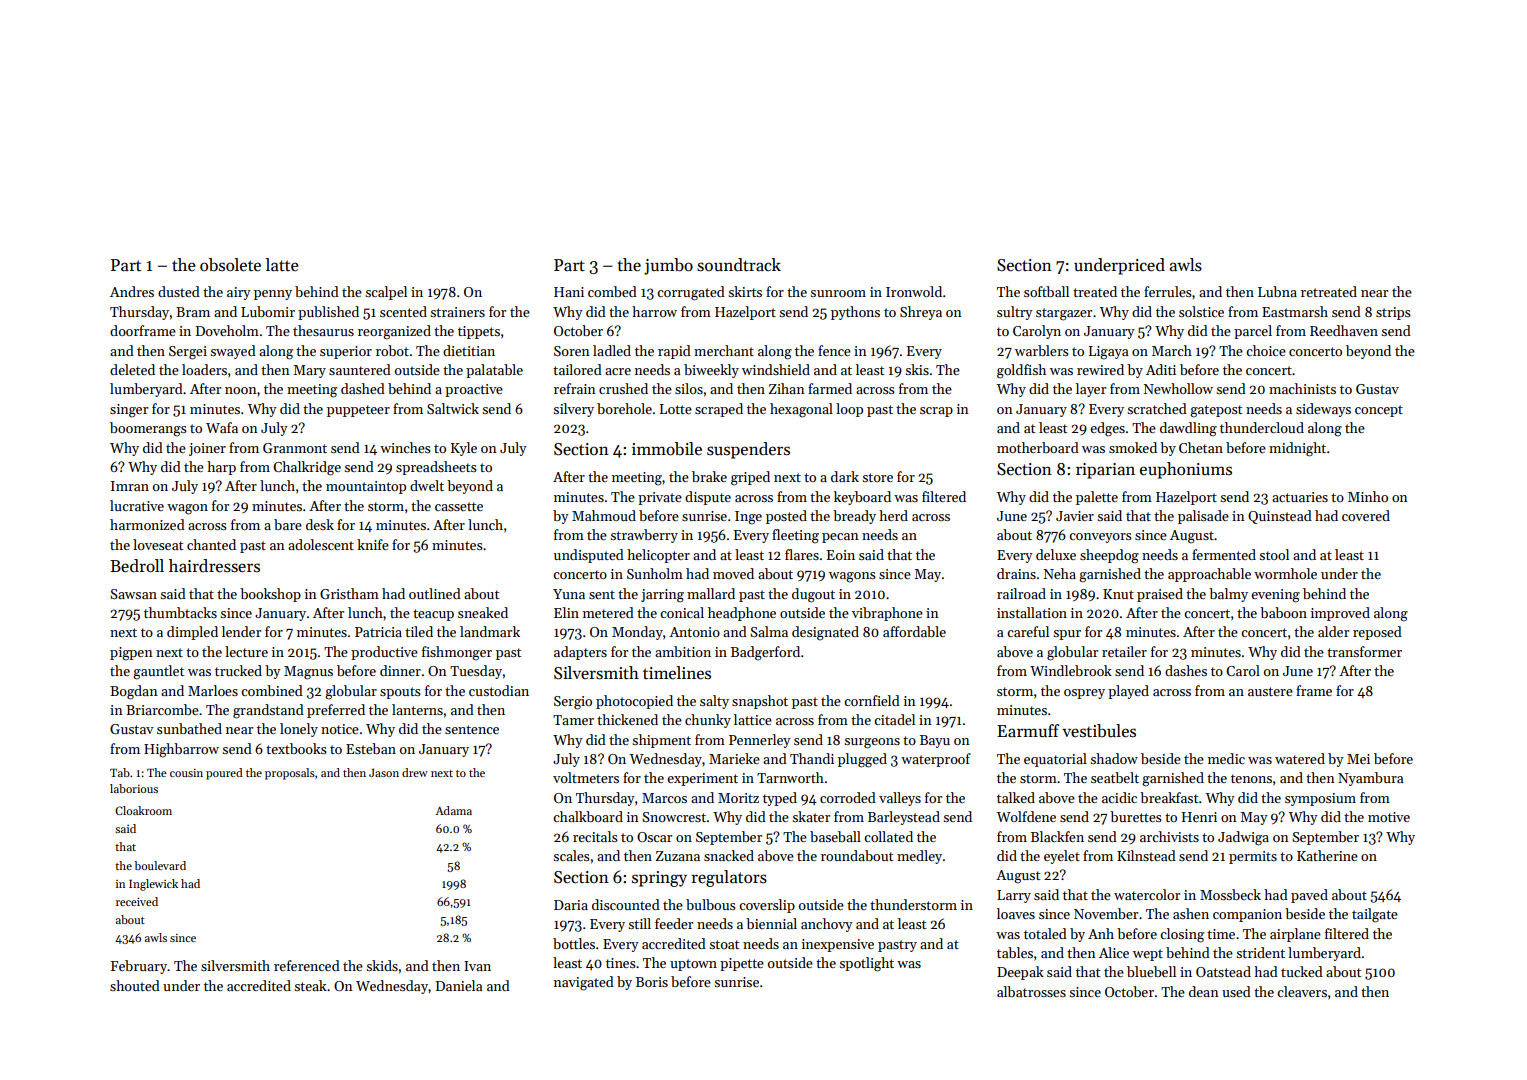  Describe the element at coordinates (230, 265) in the screenshot. I see `obsolete` at that location.
